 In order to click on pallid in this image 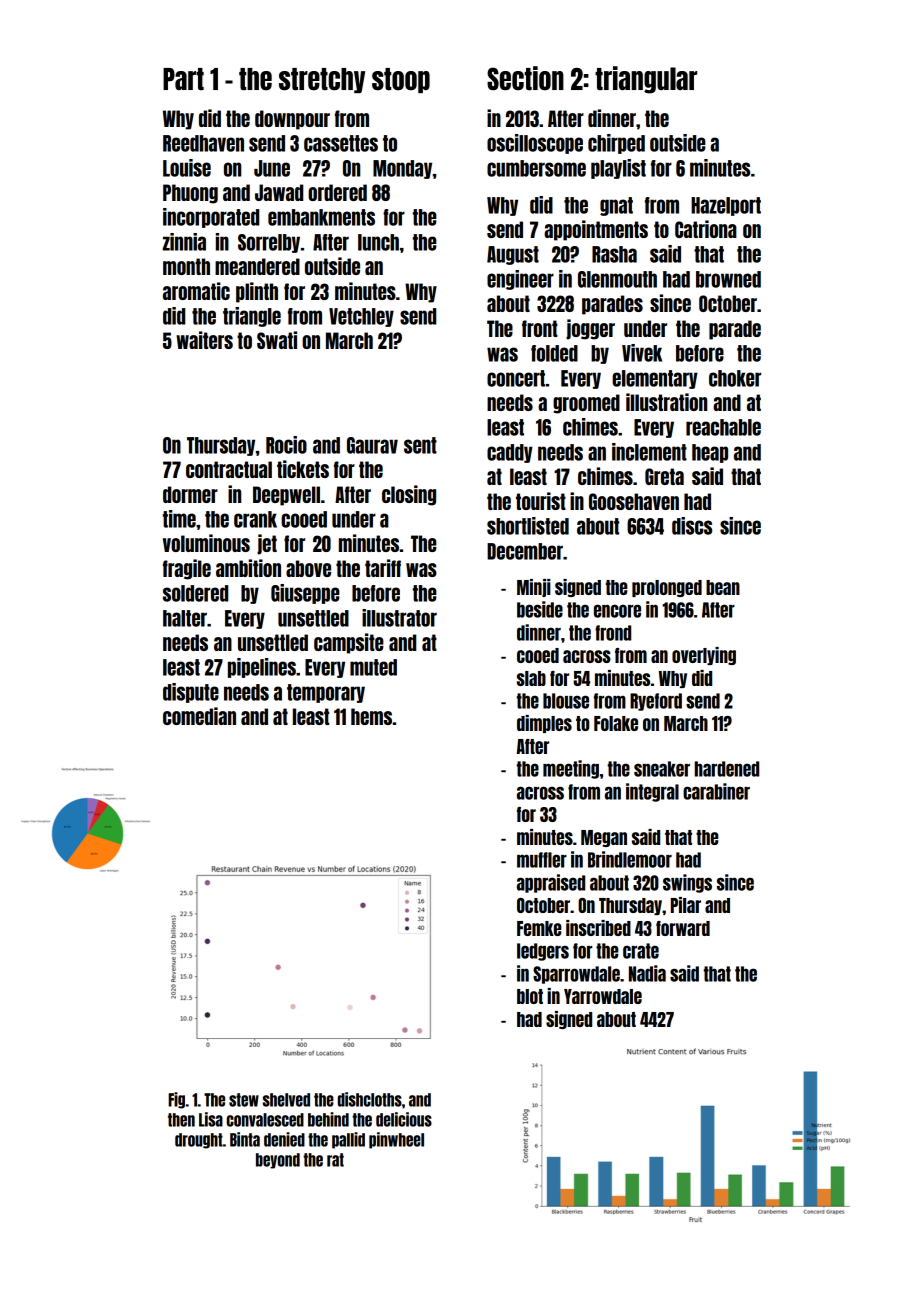, I will do `click(348, 1140)`.
